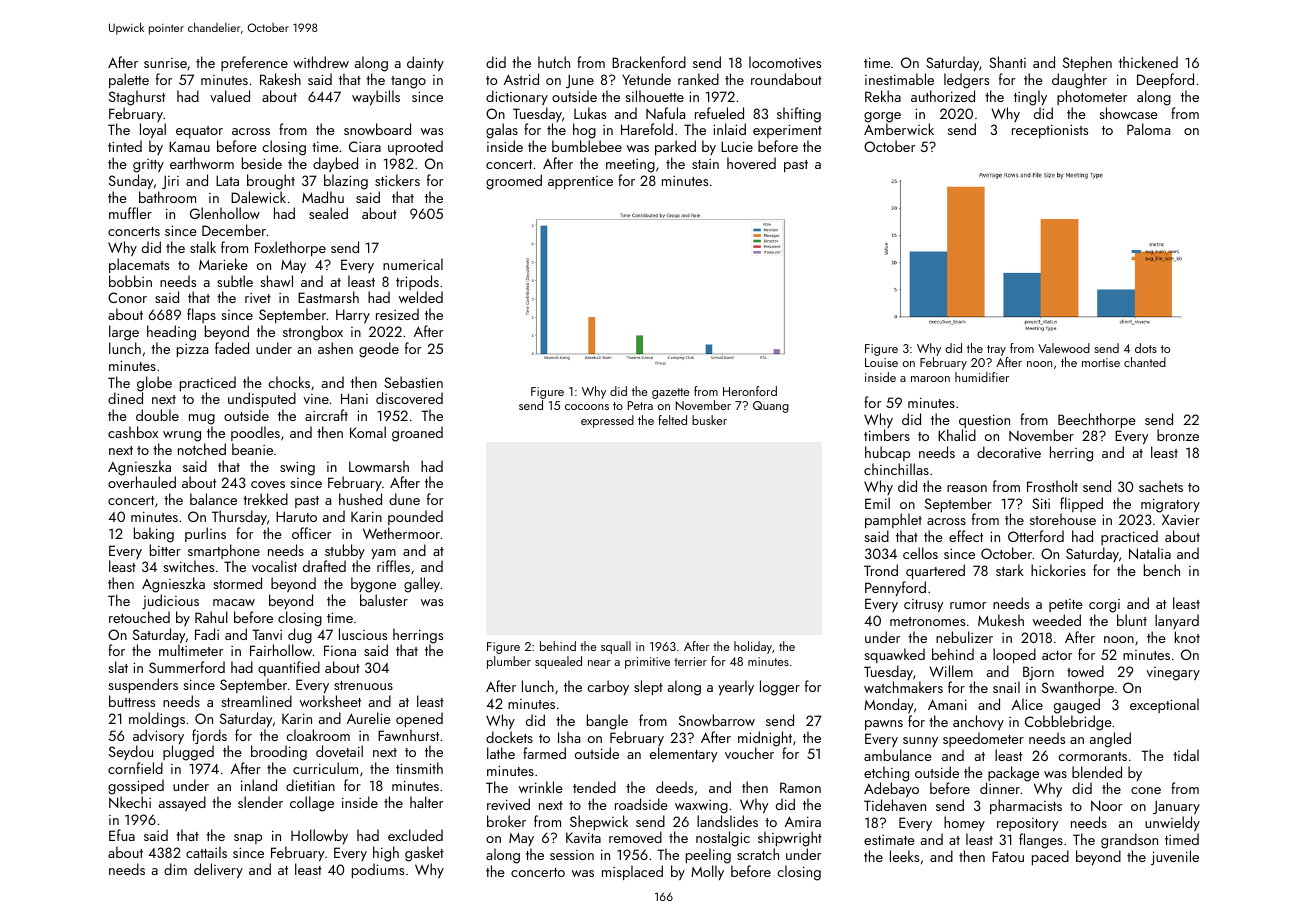 This screenshot has height=924, width=1308. What do you see at coordinates (425, 63) in the screenshot?
I see `dainty` at bounding box center [425, 63].
